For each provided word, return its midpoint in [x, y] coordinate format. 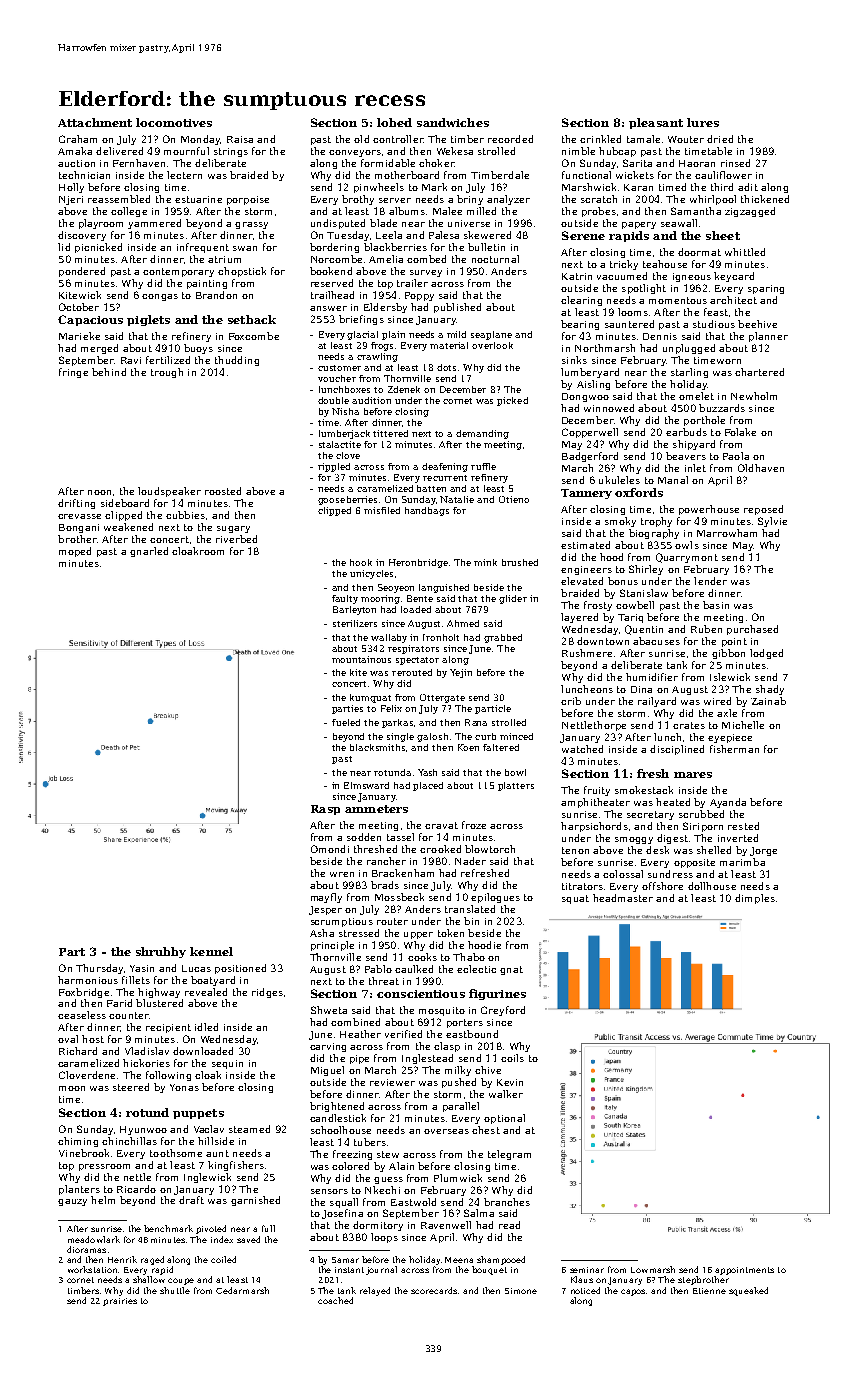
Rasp [325, 810]
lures [703, 122]
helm [103, 1200]
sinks [574, 360]
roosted [223, 491]
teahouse [665, 264]
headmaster [623, 898]
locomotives [174, 122]
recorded [510, 139]
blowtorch [490, 849]
